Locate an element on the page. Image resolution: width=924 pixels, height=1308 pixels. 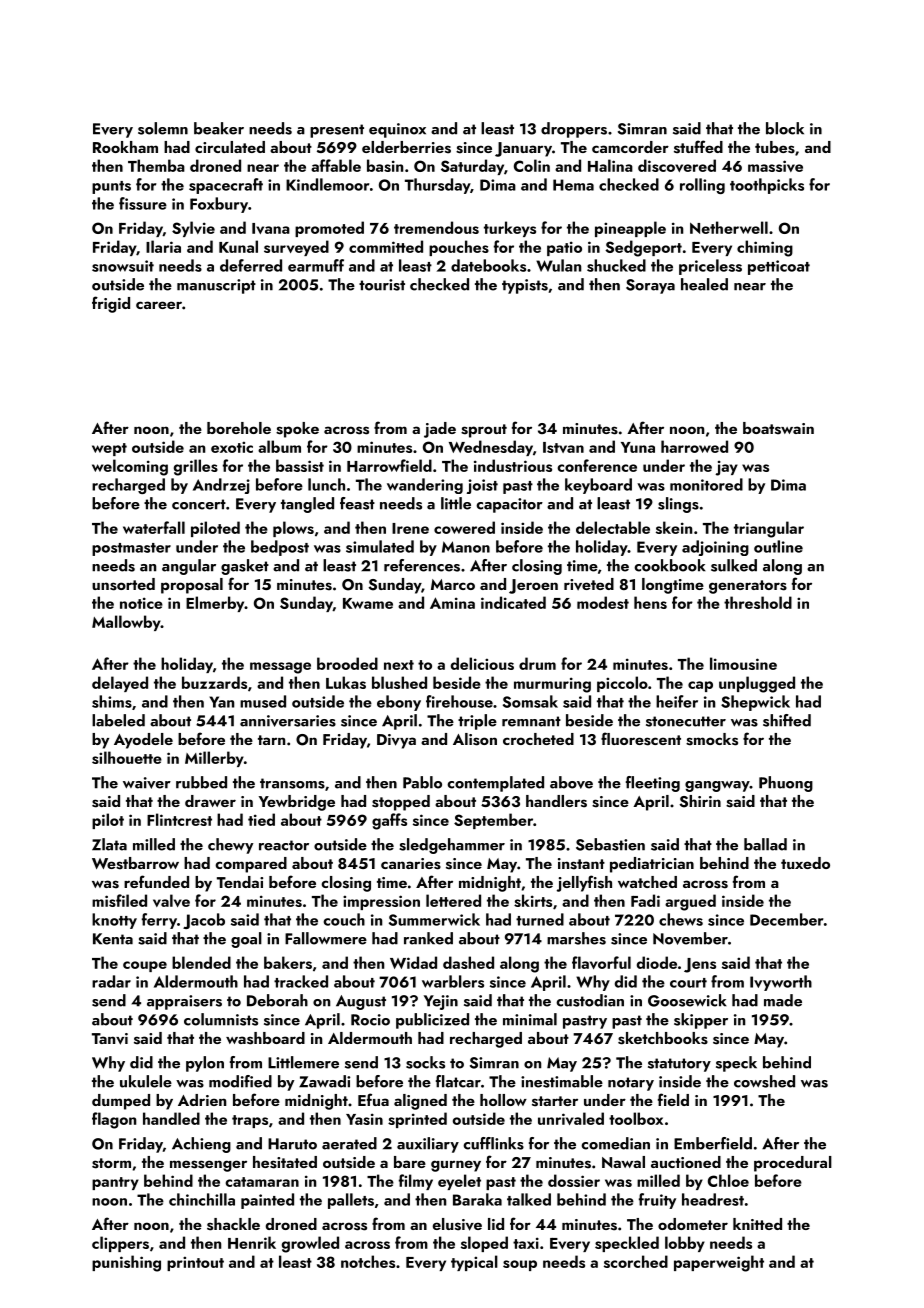
committed is located at coordinates (386, 246).
